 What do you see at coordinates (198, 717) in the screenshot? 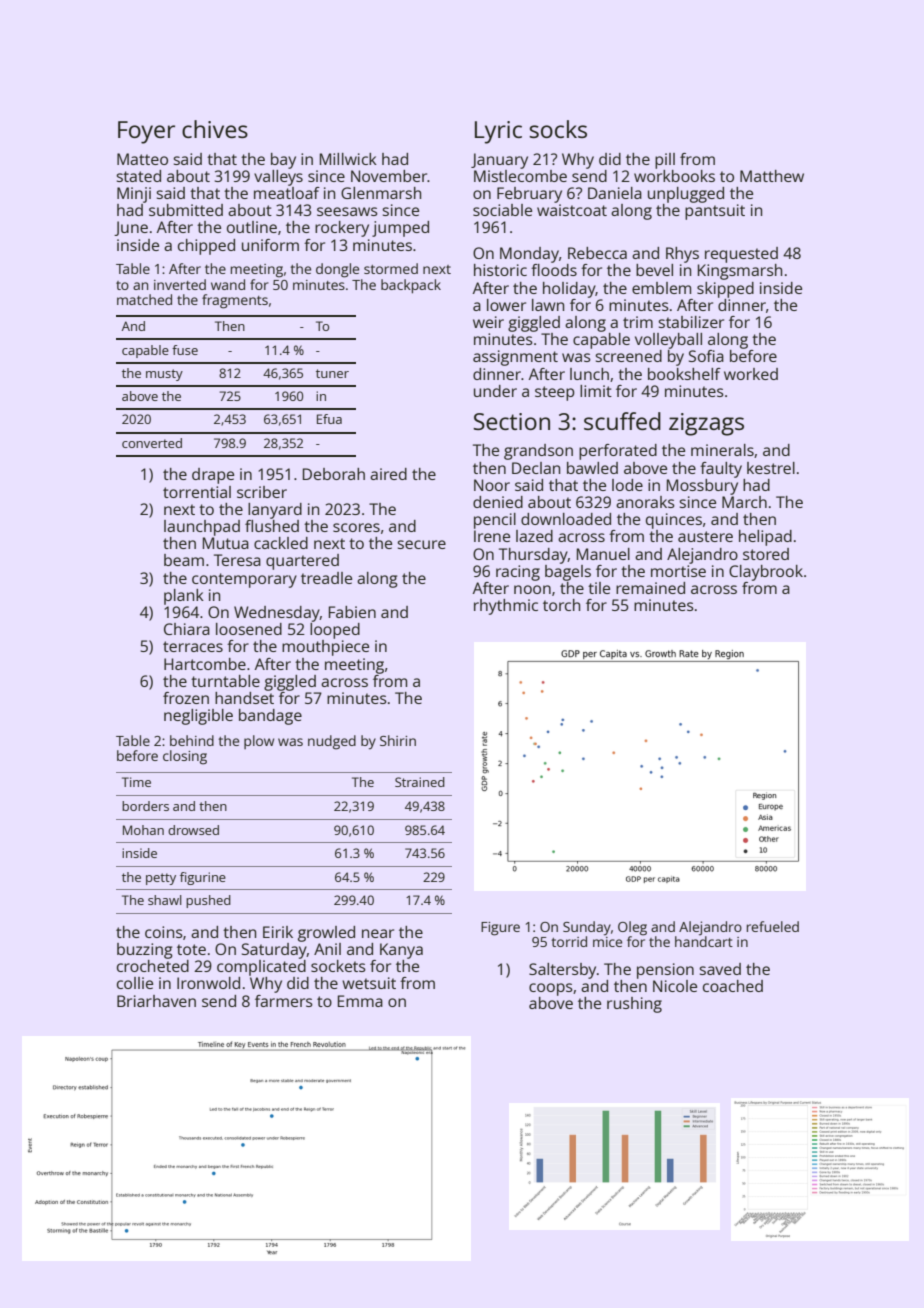
I see `negligible` at bounding box center [198, 717].
